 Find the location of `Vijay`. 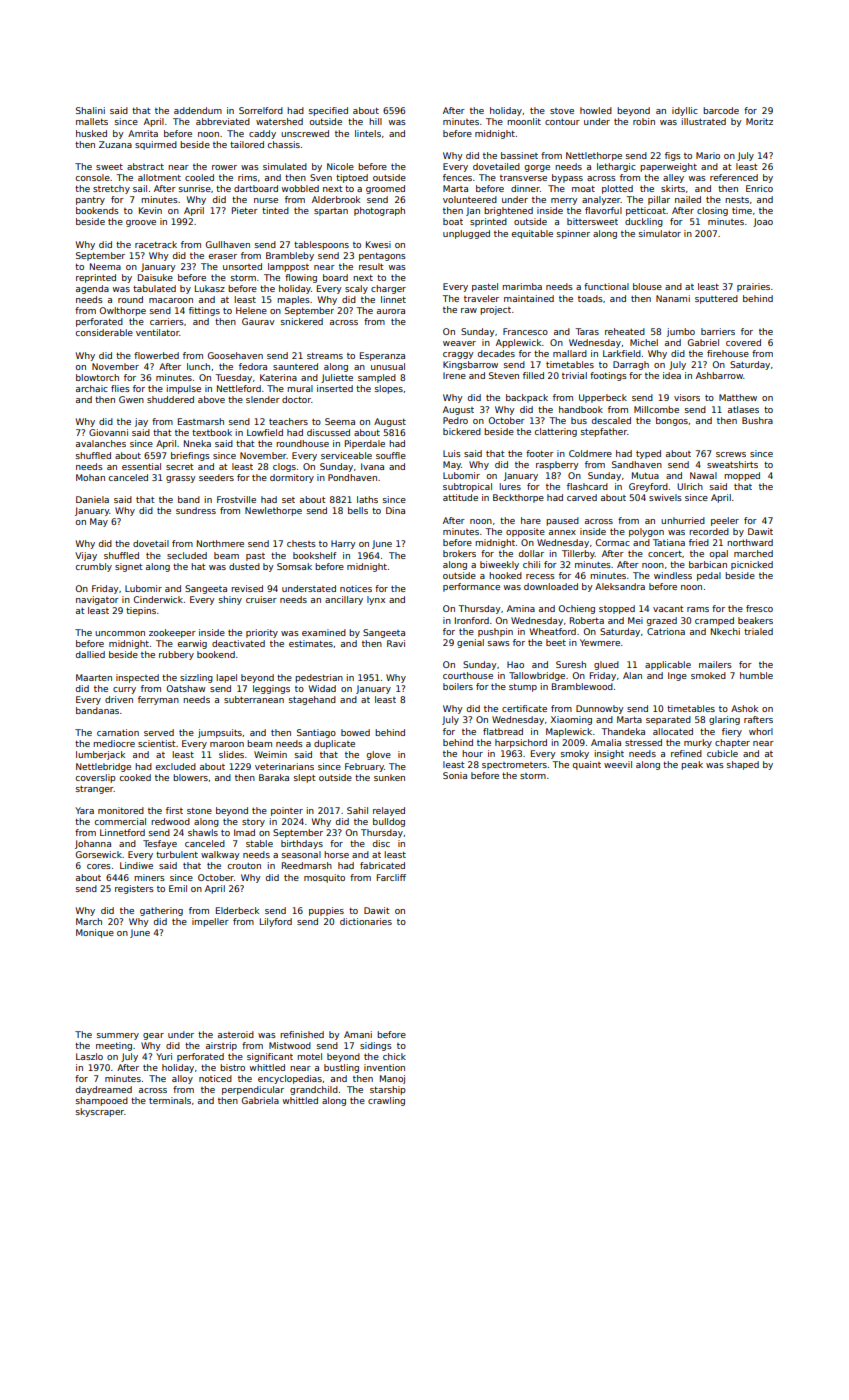

Vijay is located at coordinates (86, 556).
